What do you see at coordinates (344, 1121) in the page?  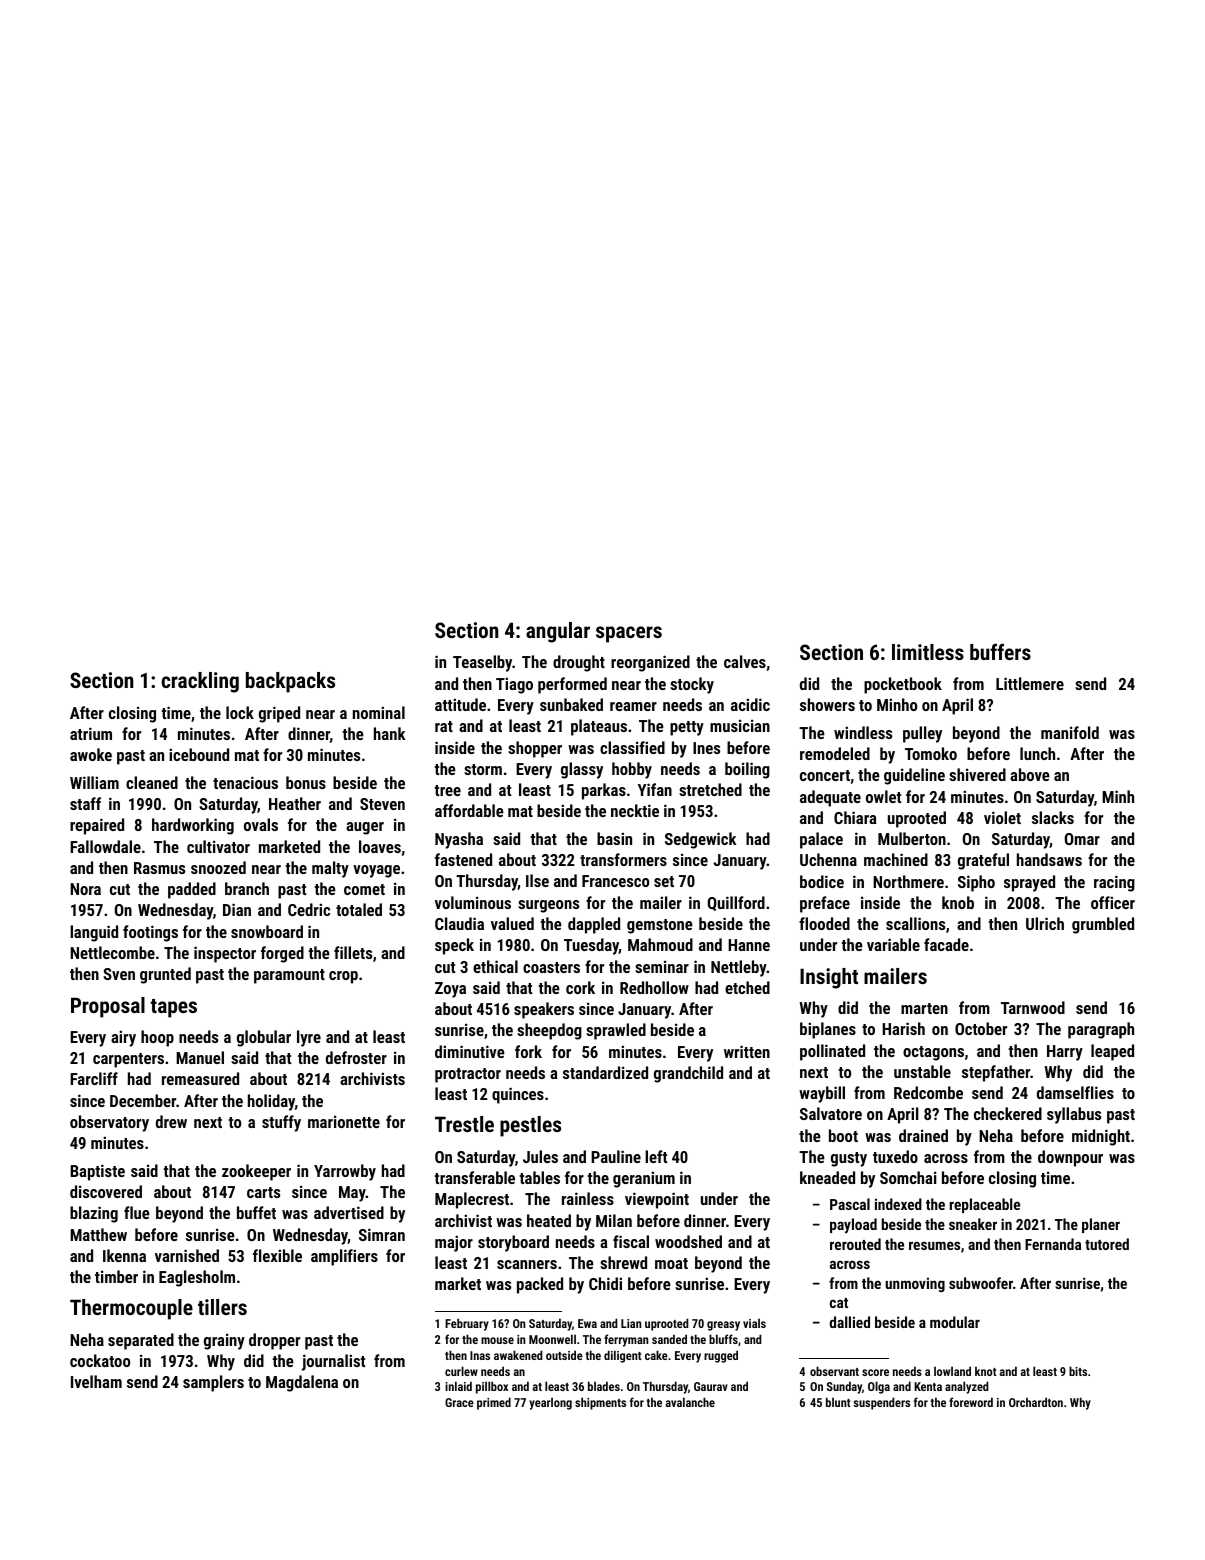 I see `marionette` at bounding box center [344, 1121].
